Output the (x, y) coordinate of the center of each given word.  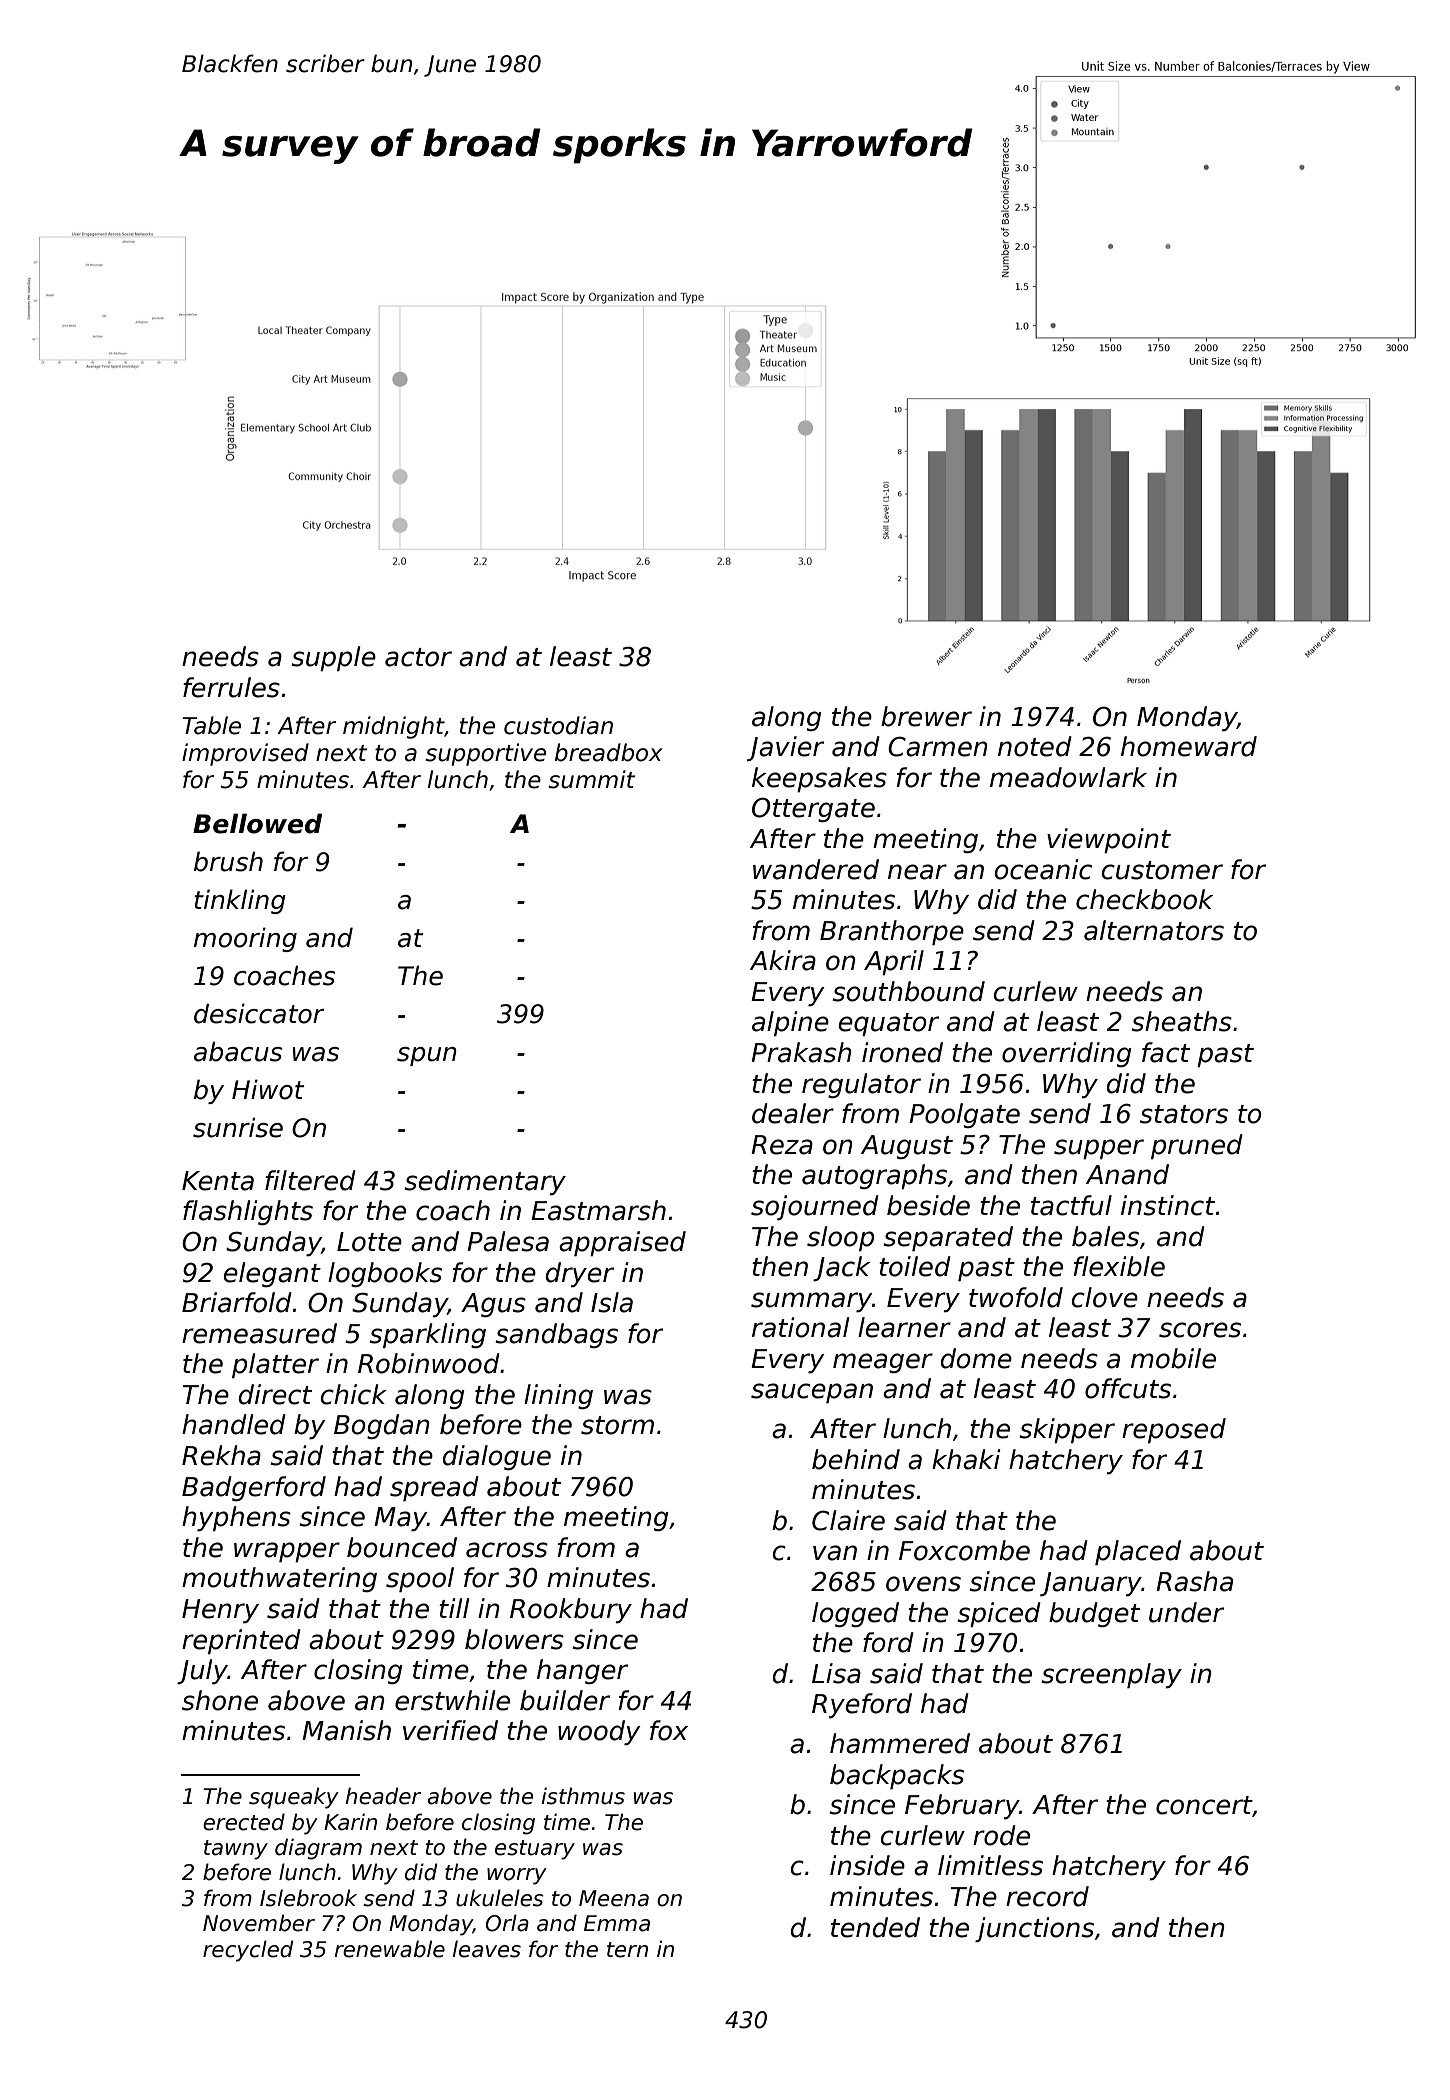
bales (1105, 1236)
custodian (558, 725)
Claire (848, 1520)
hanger (582, 1671)
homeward (1189, 746)
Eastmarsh (598, 1210)
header (383, 1796)
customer (1162, 870)
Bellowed (257, 823)
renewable (390, 1949)
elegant (272, 1274)
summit (592, 779)
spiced (999, 1614)
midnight (394, 727)
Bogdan (382, 1426)
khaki (966, 1459)
